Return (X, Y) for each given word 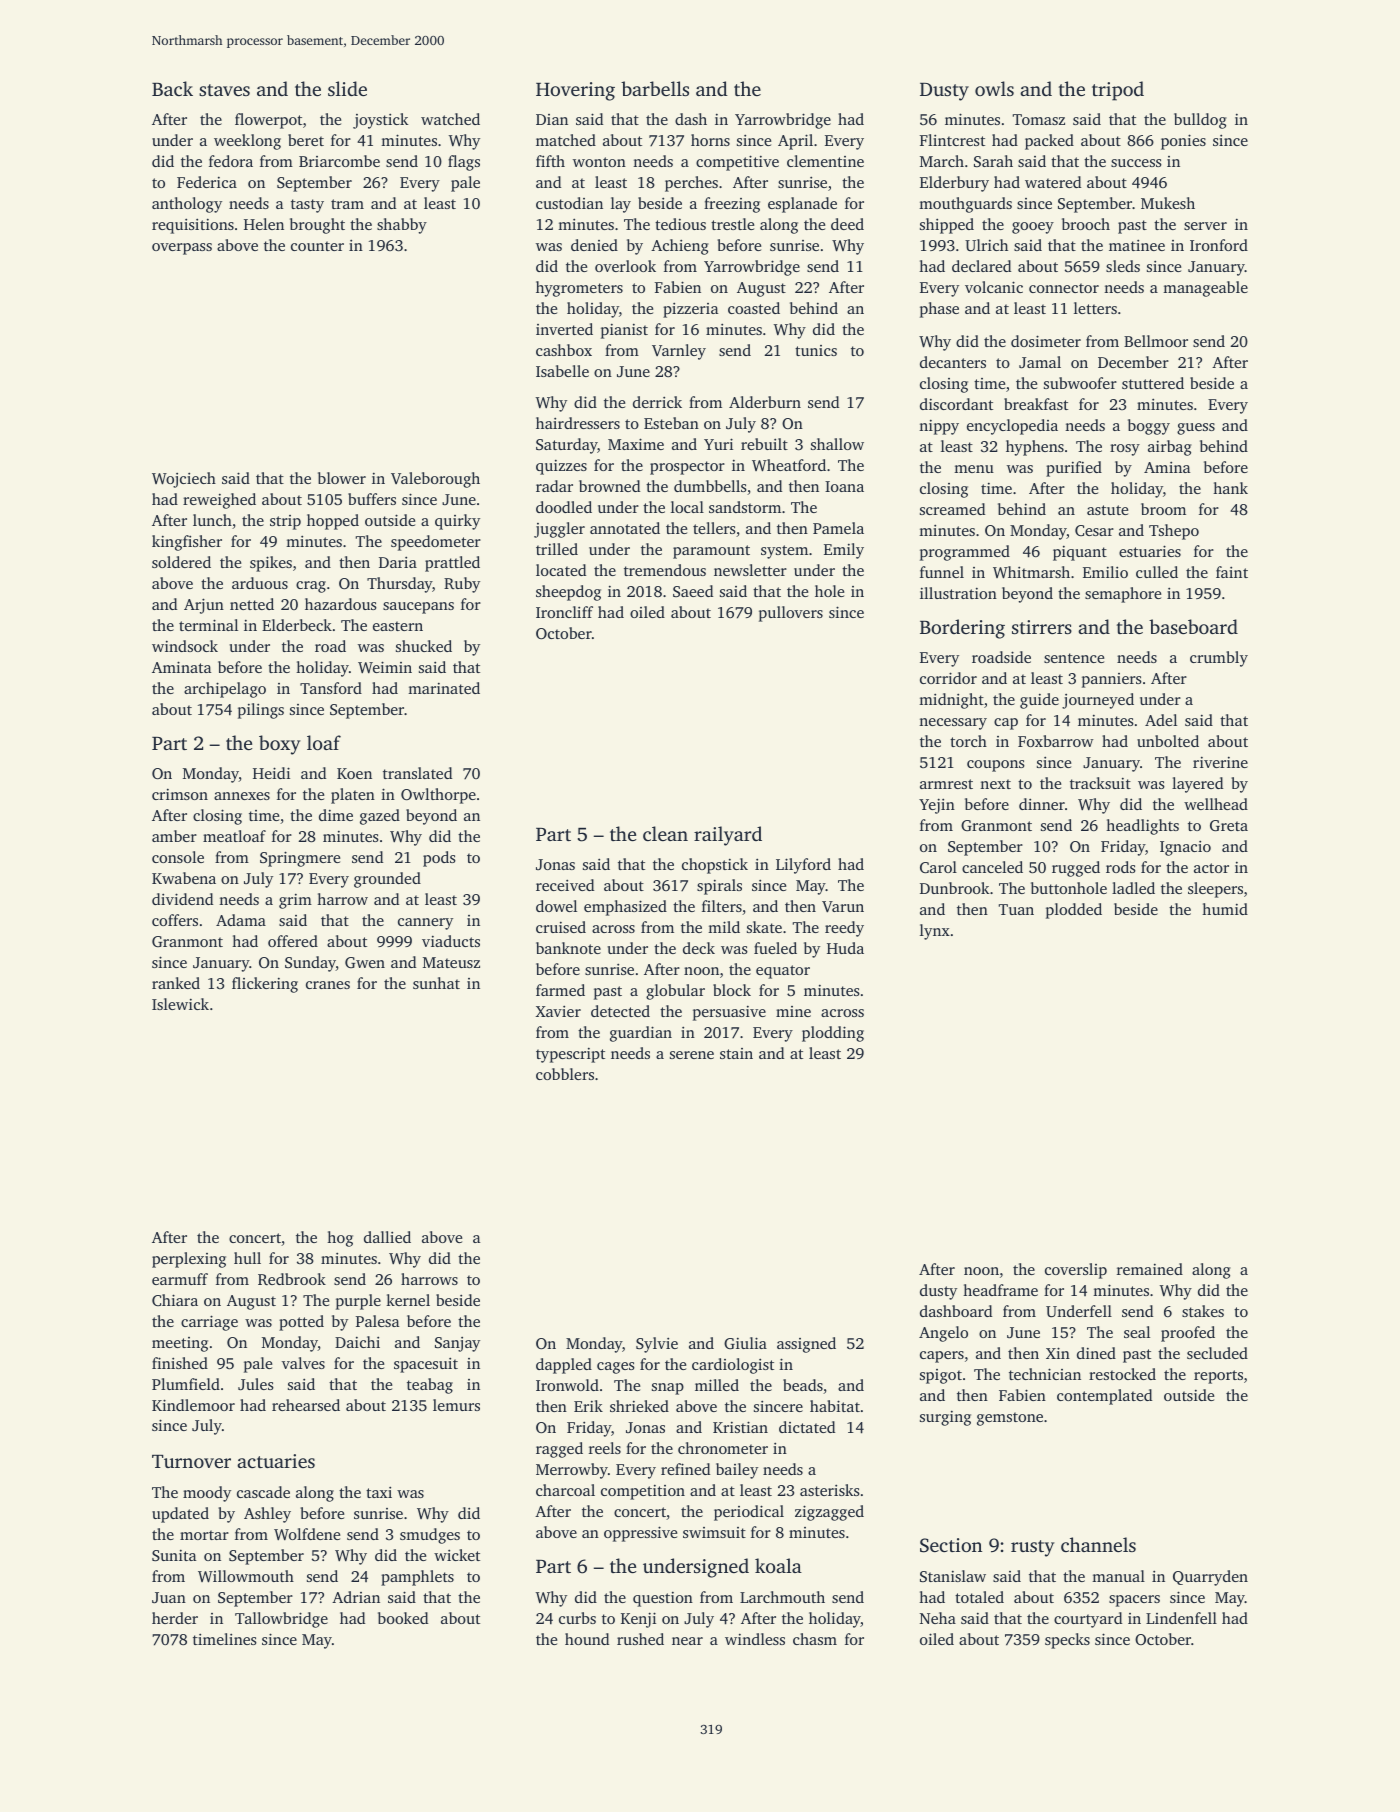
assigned (806, 1345)
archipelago (225, 690)
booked (403, 1618)
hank (1230, 488)
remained (1150, 1269)
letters (1095, 308)
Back (172, 88)
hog (340, 1239)
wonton (599, 162)
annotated (625, 528)
